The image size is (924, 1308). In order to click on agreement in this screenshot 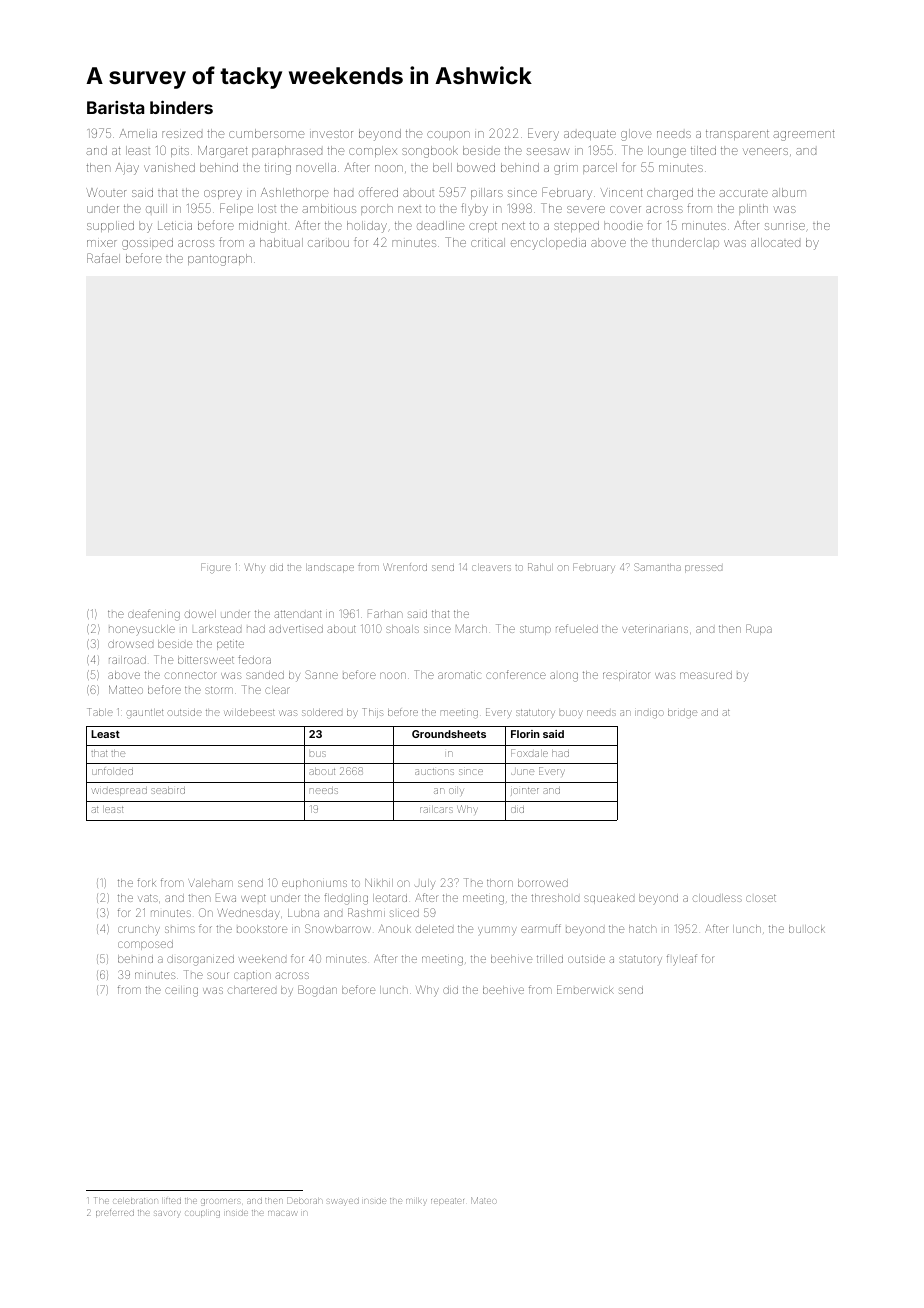, I will do `click(803, 135)`.
